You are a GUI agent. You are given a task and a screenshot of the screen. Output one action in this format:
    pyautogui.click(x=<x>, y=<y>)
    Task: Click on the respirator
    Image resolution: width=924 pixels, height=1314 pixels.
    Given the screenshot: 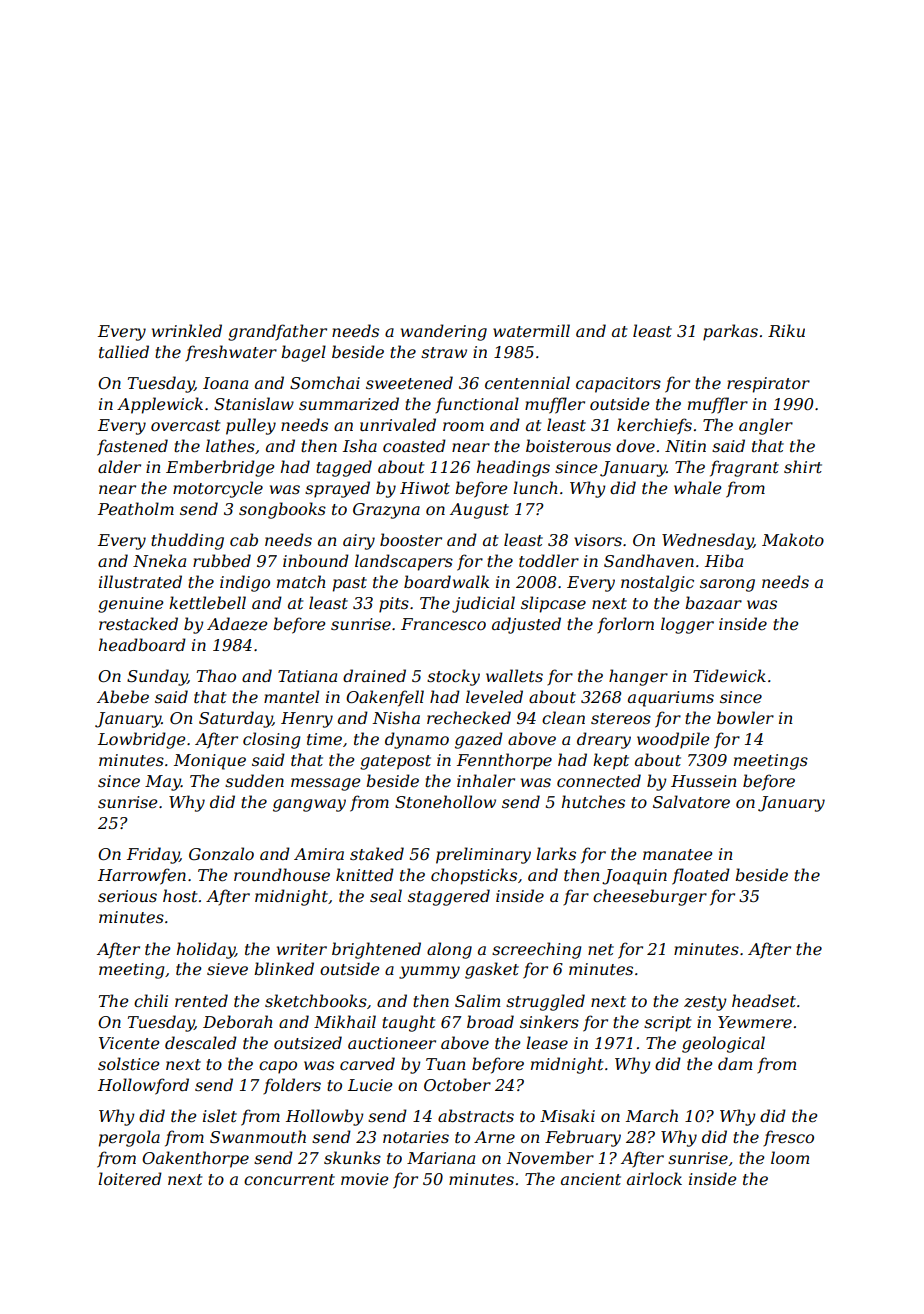 What is the action you would take?
    pyautogui.click(x=768, y=385)
